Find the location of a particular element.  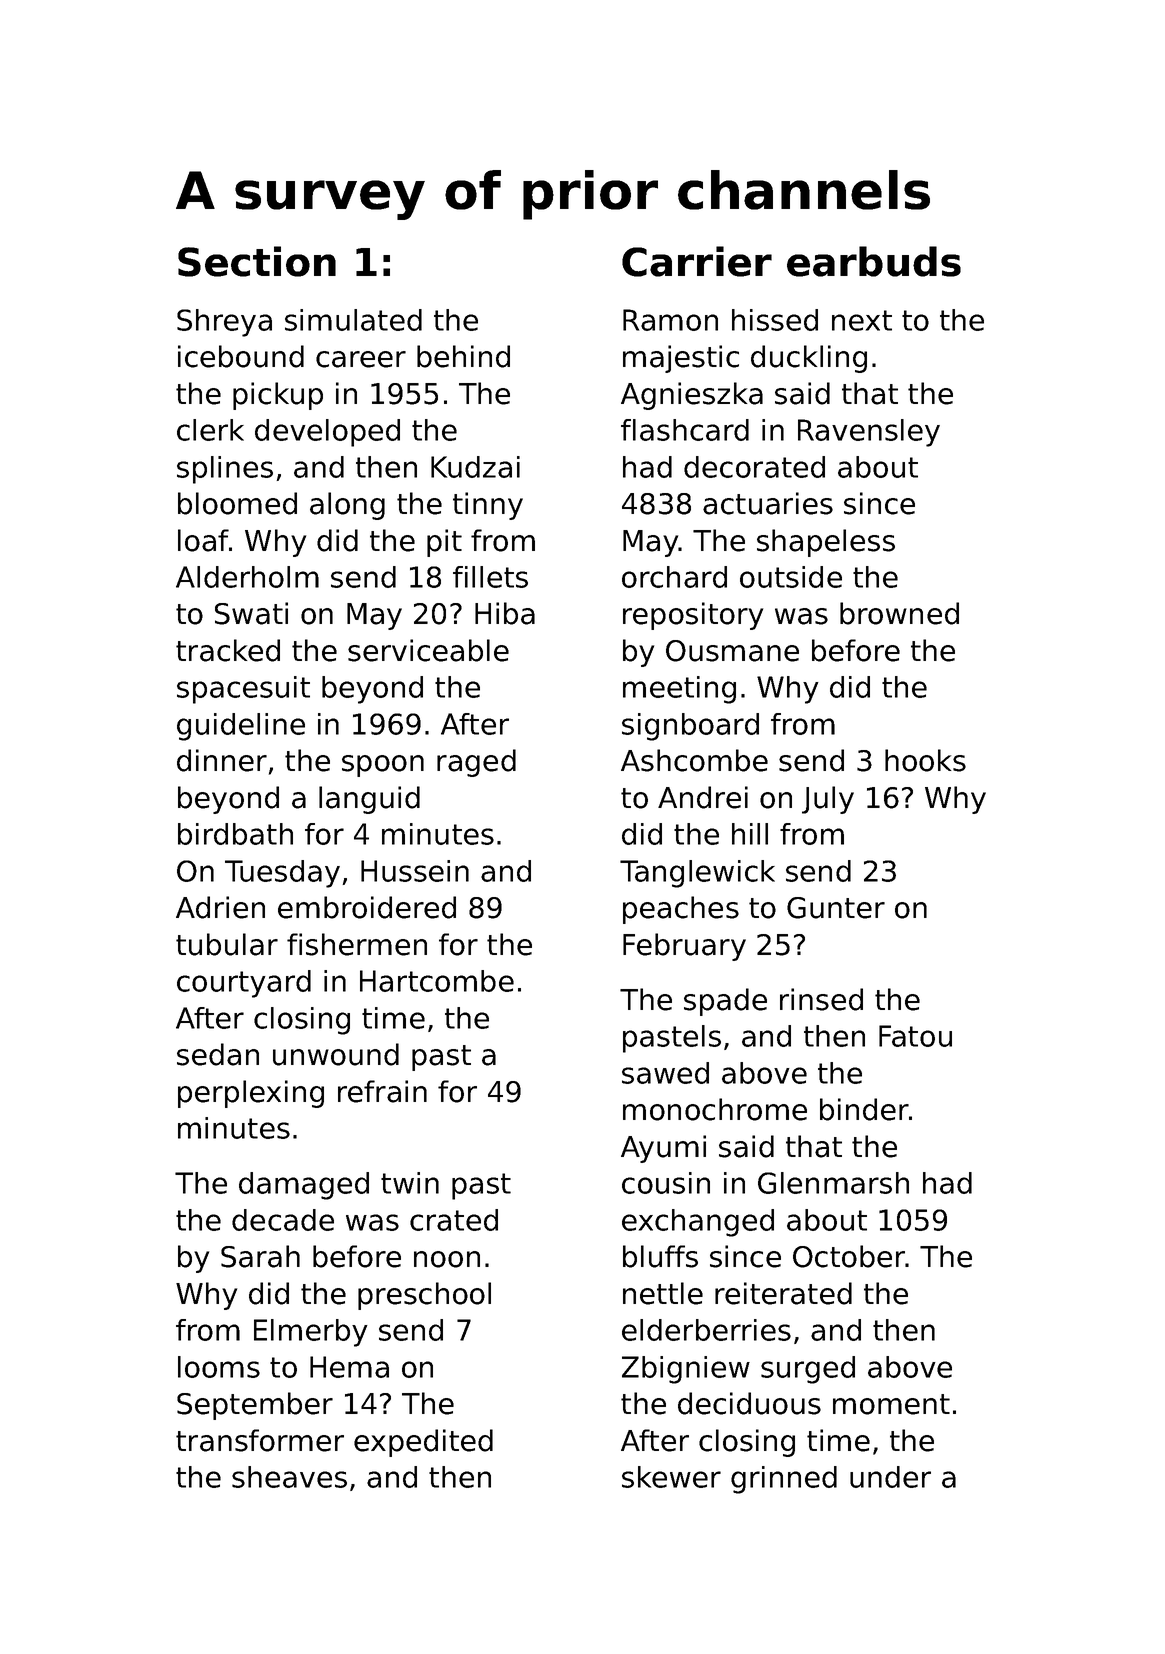

Swati is located at coordinates (251, 613).
